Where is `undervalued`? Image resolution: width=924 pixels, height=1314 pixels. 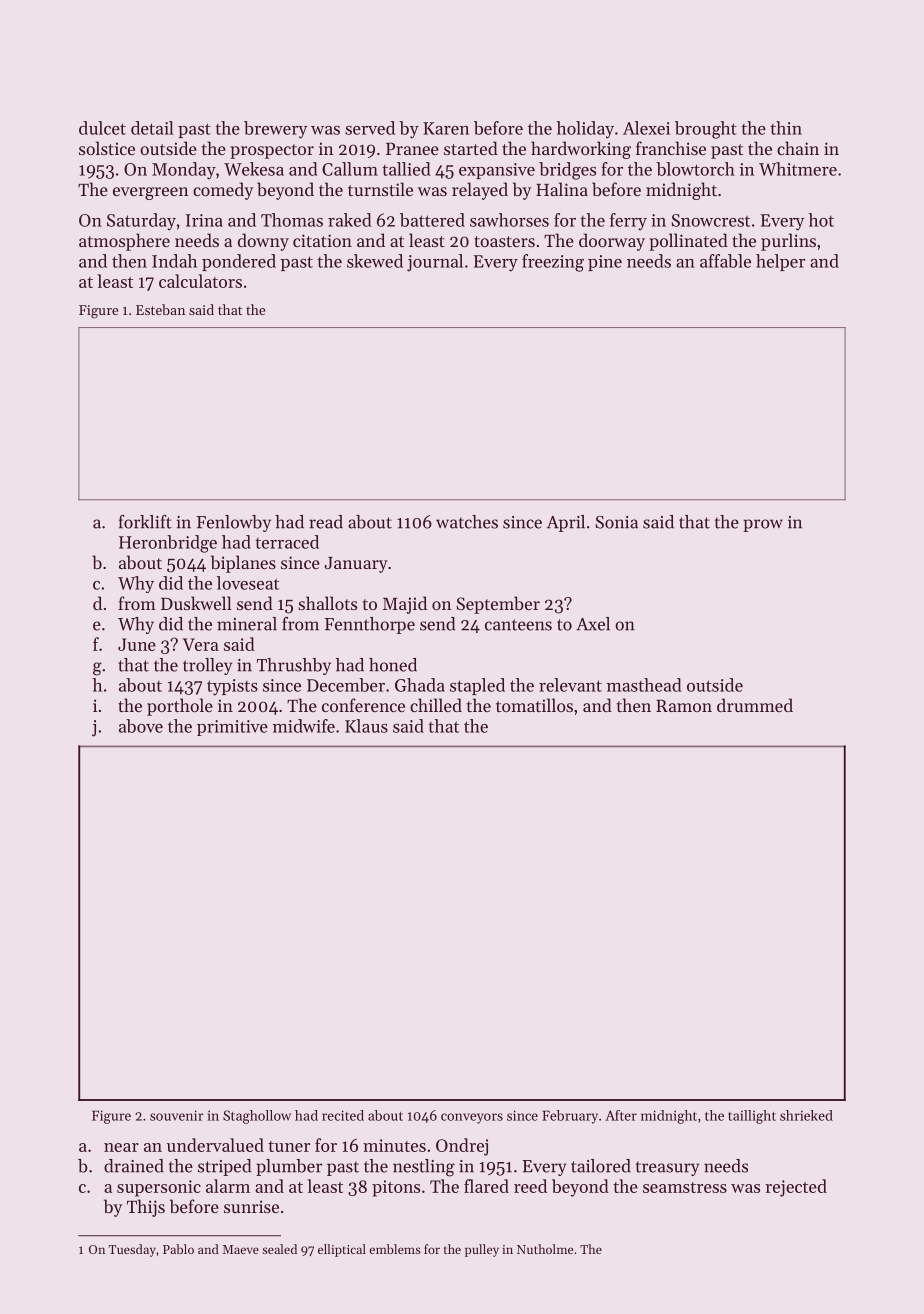 undervalued is located at coordinates (215, 1145).
